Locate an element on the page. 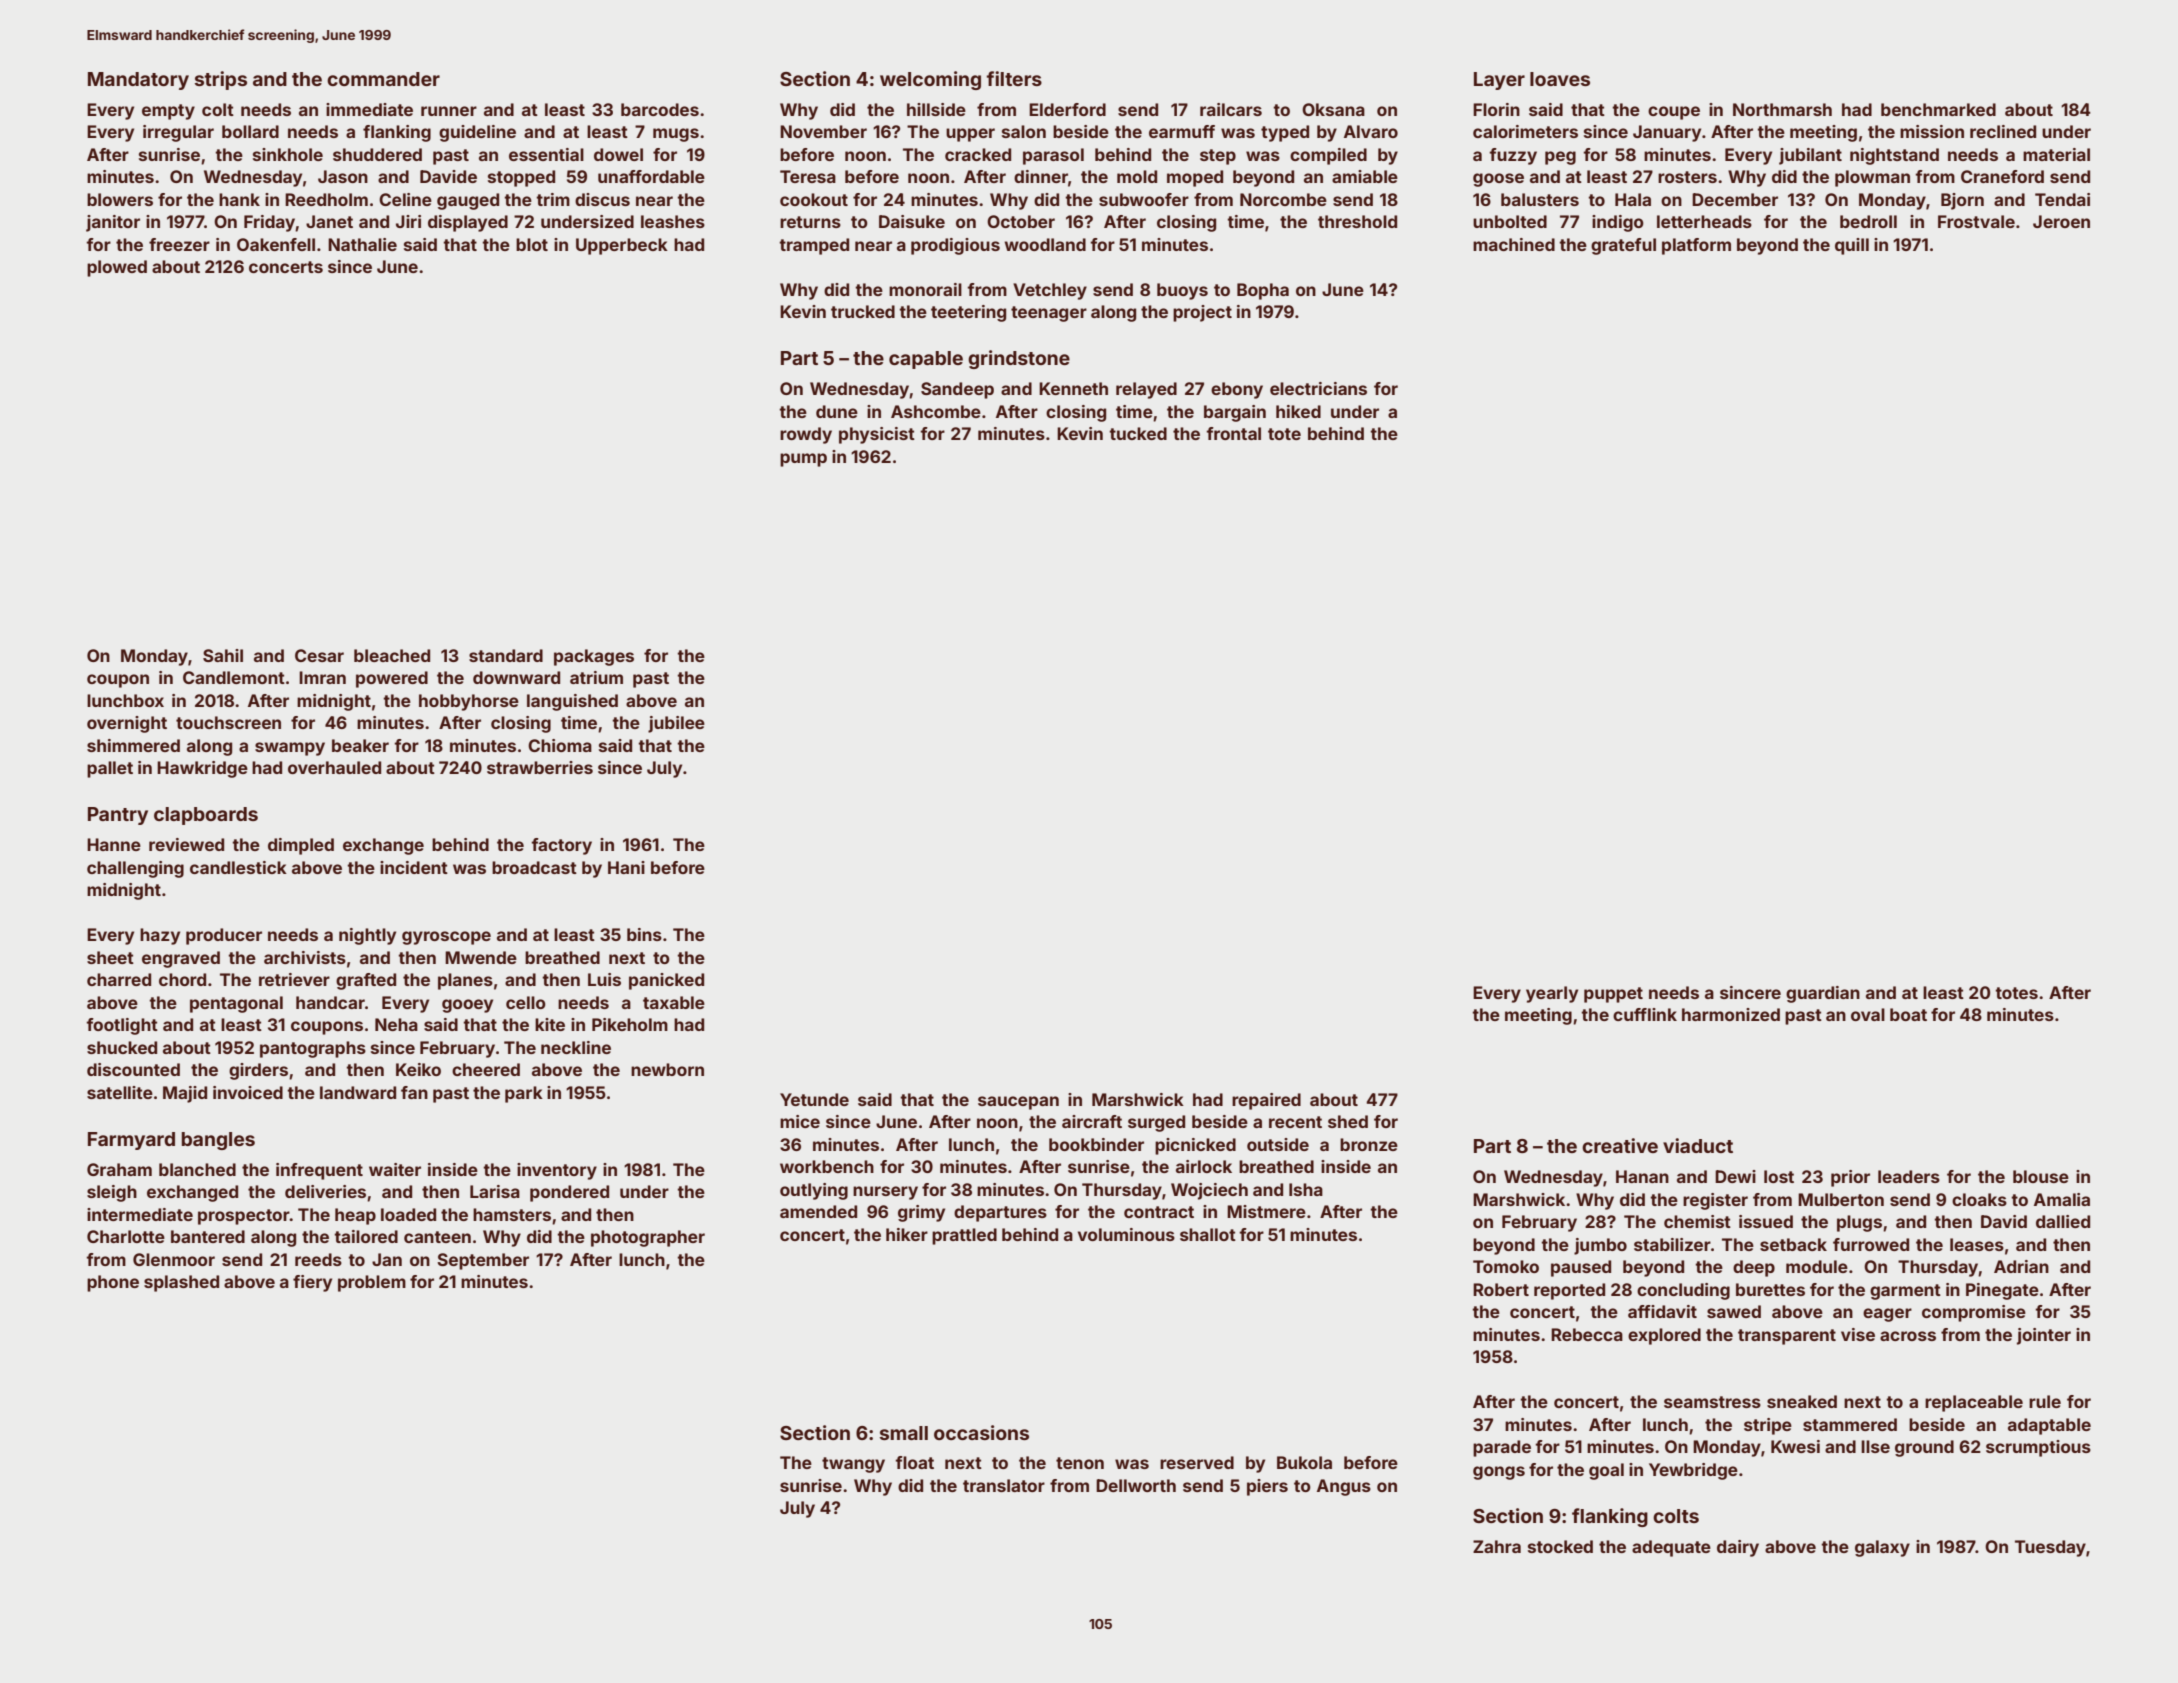  twangy is located at coordinates (853, 1465).
